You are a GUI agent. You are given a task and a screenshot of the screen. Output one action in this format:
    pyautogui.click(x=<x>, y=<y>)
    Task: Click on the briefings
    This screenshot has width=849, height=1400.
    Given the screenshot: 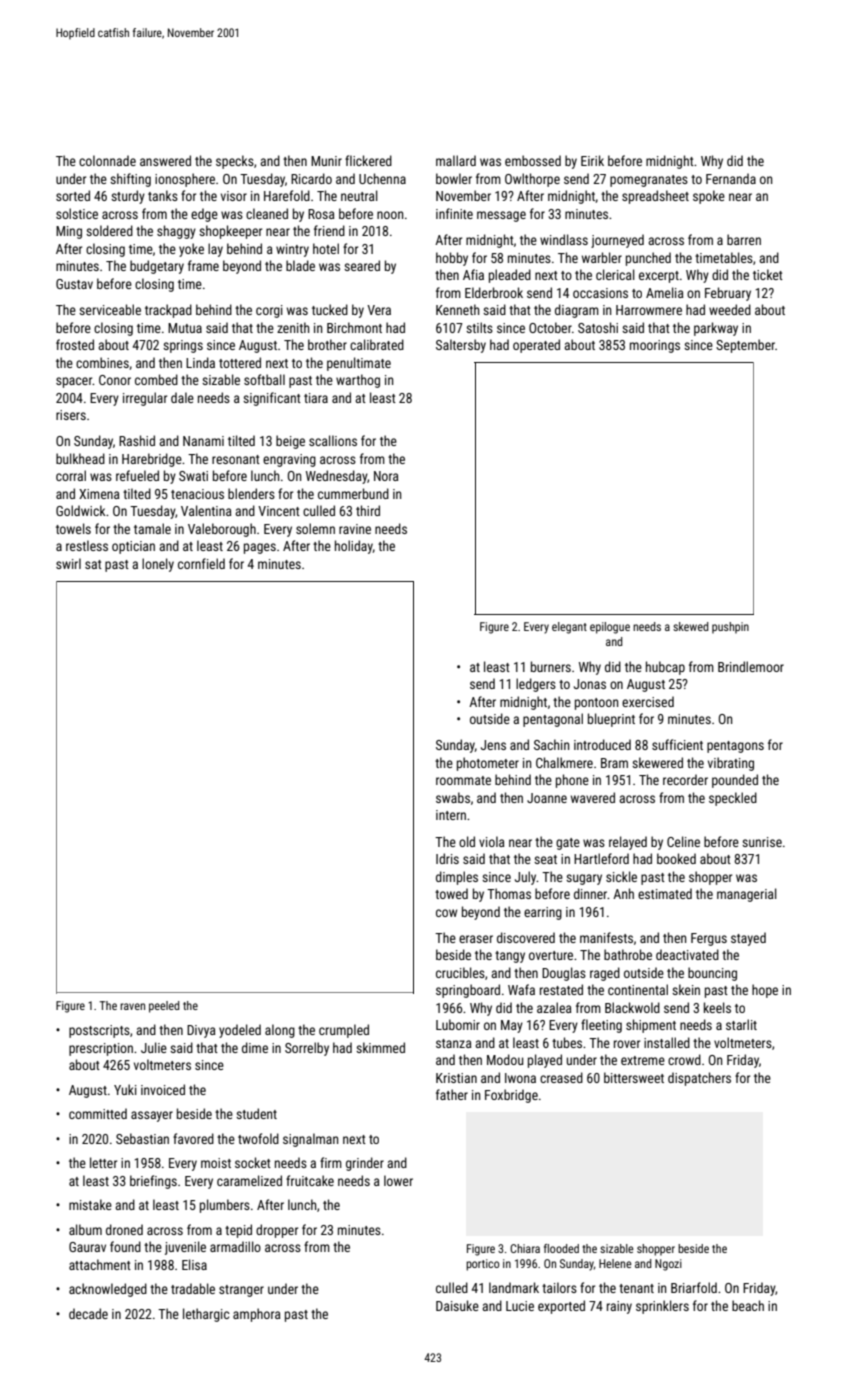 What is the action you would take?
    pyautogui.click(x=153, y=1182)
